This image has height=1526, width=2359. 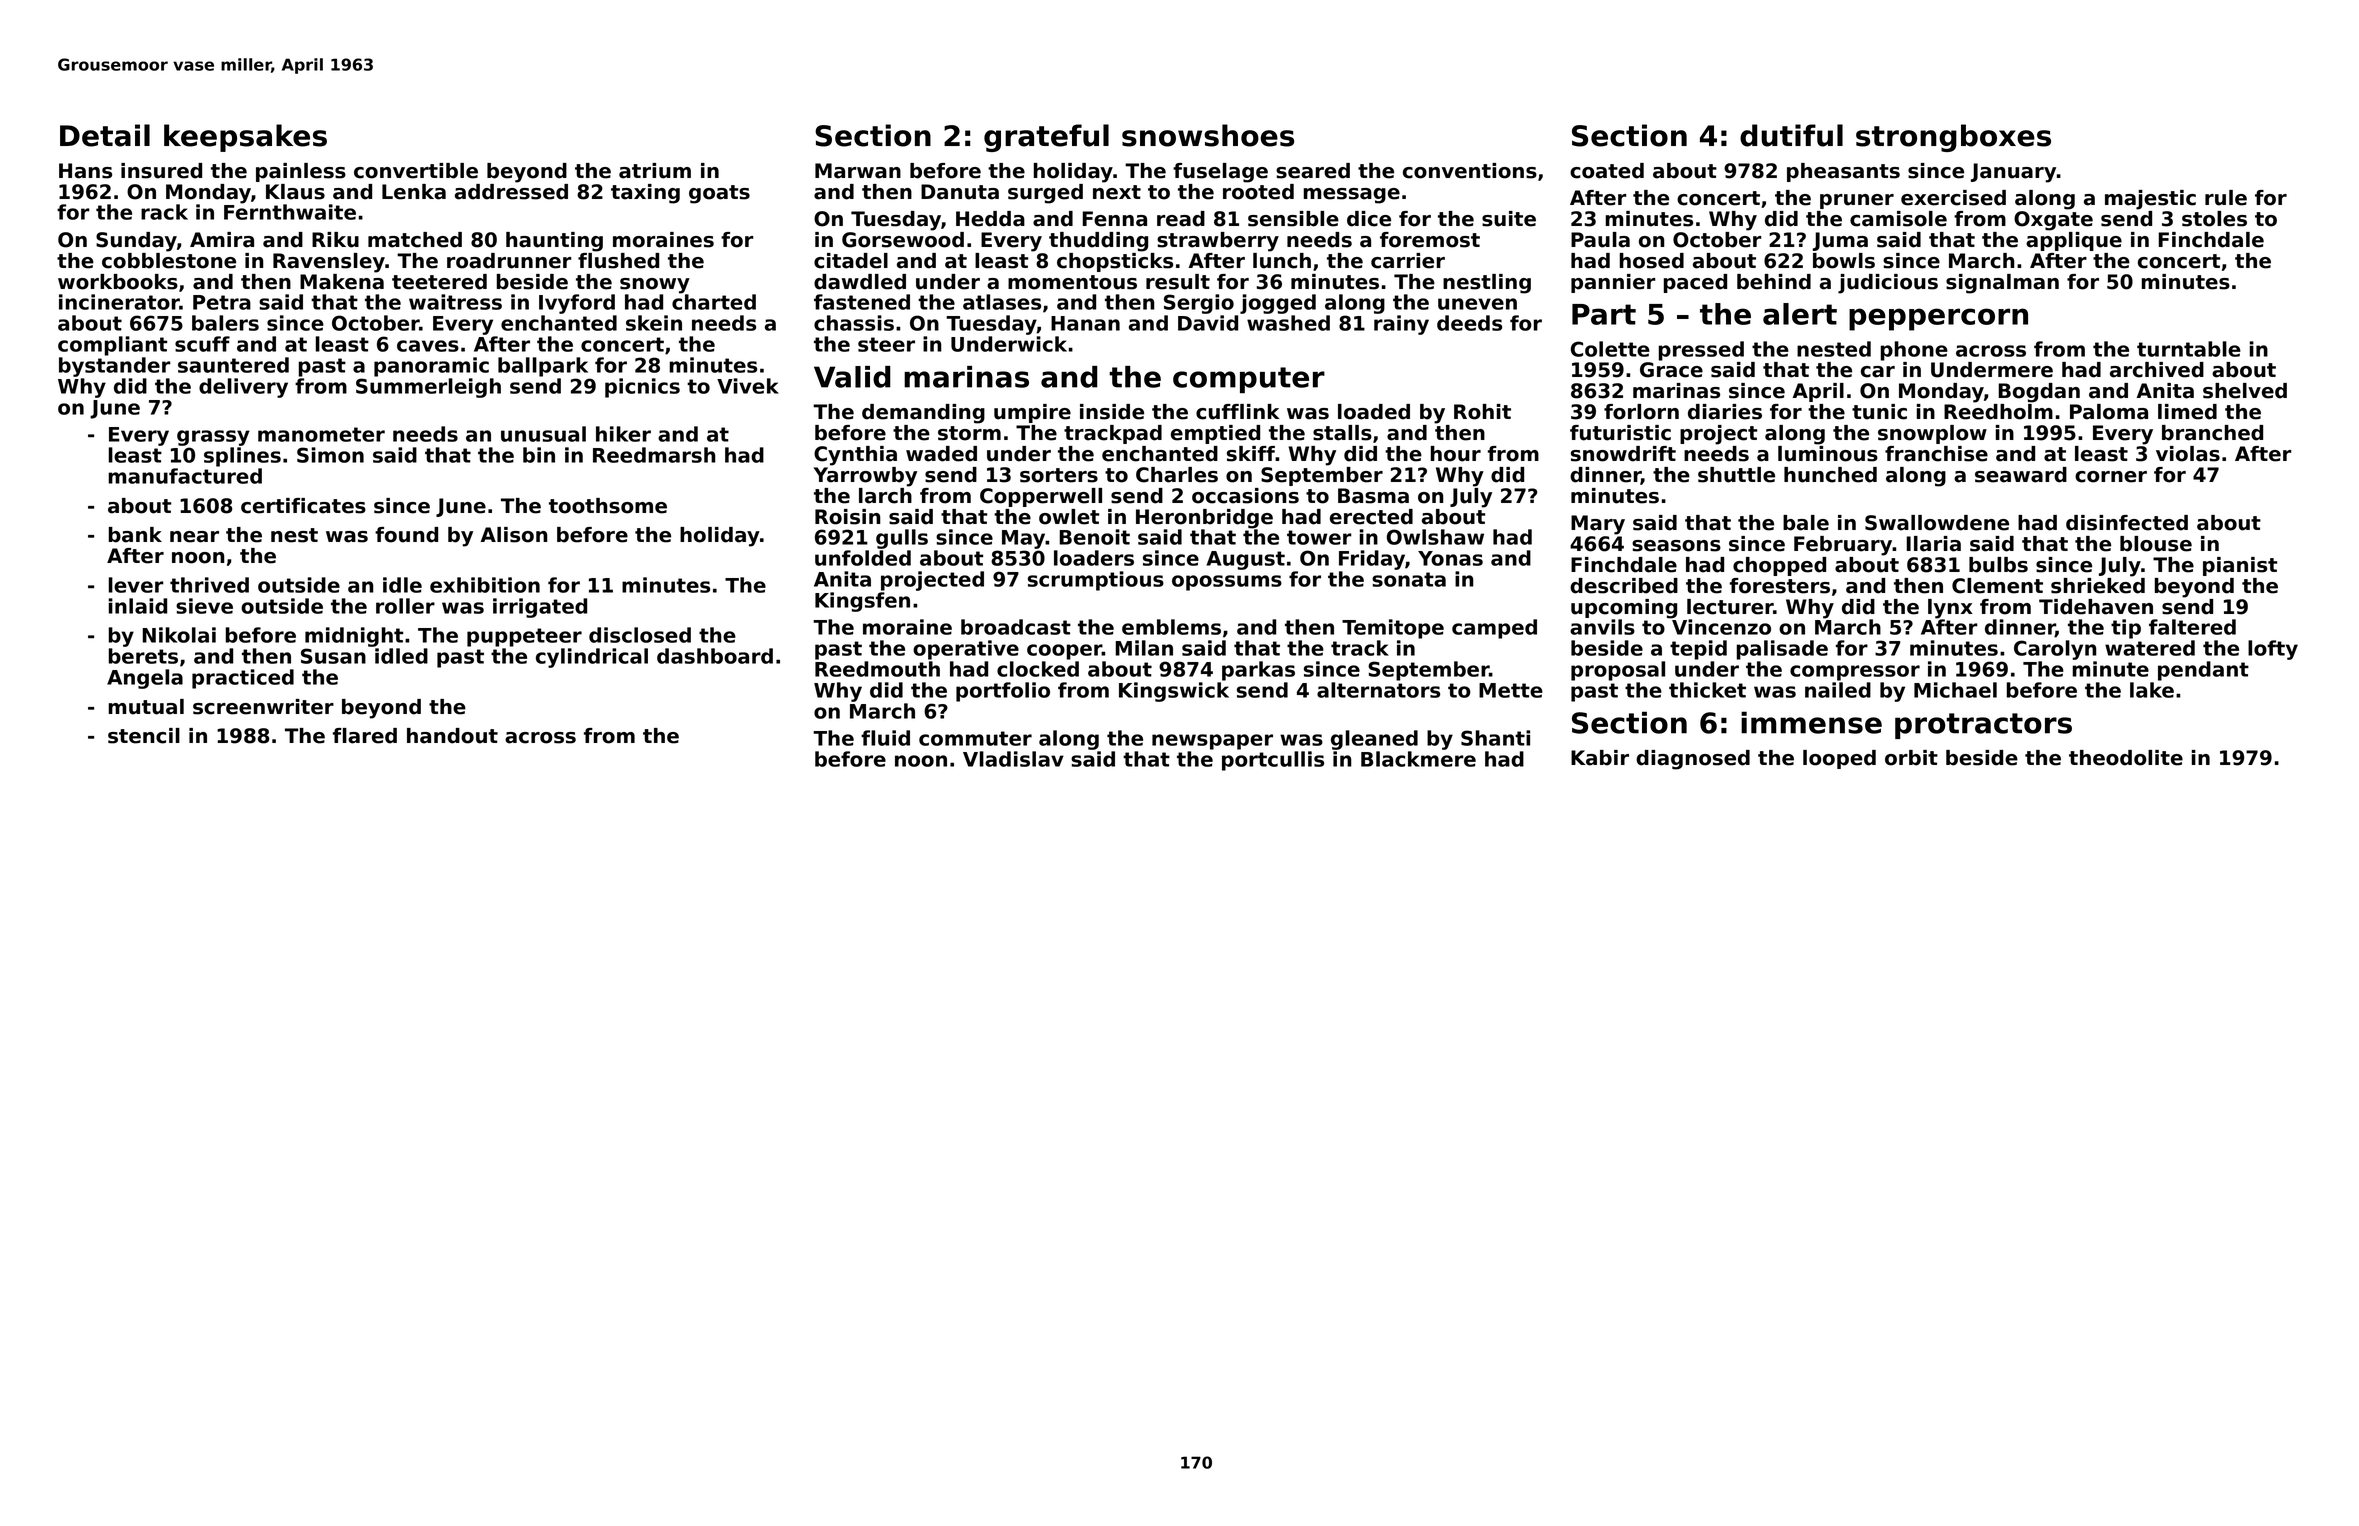 What do you see at coordinates (2226, 198) in the image?
I see `rule` at bounding box center [2226, 198].
